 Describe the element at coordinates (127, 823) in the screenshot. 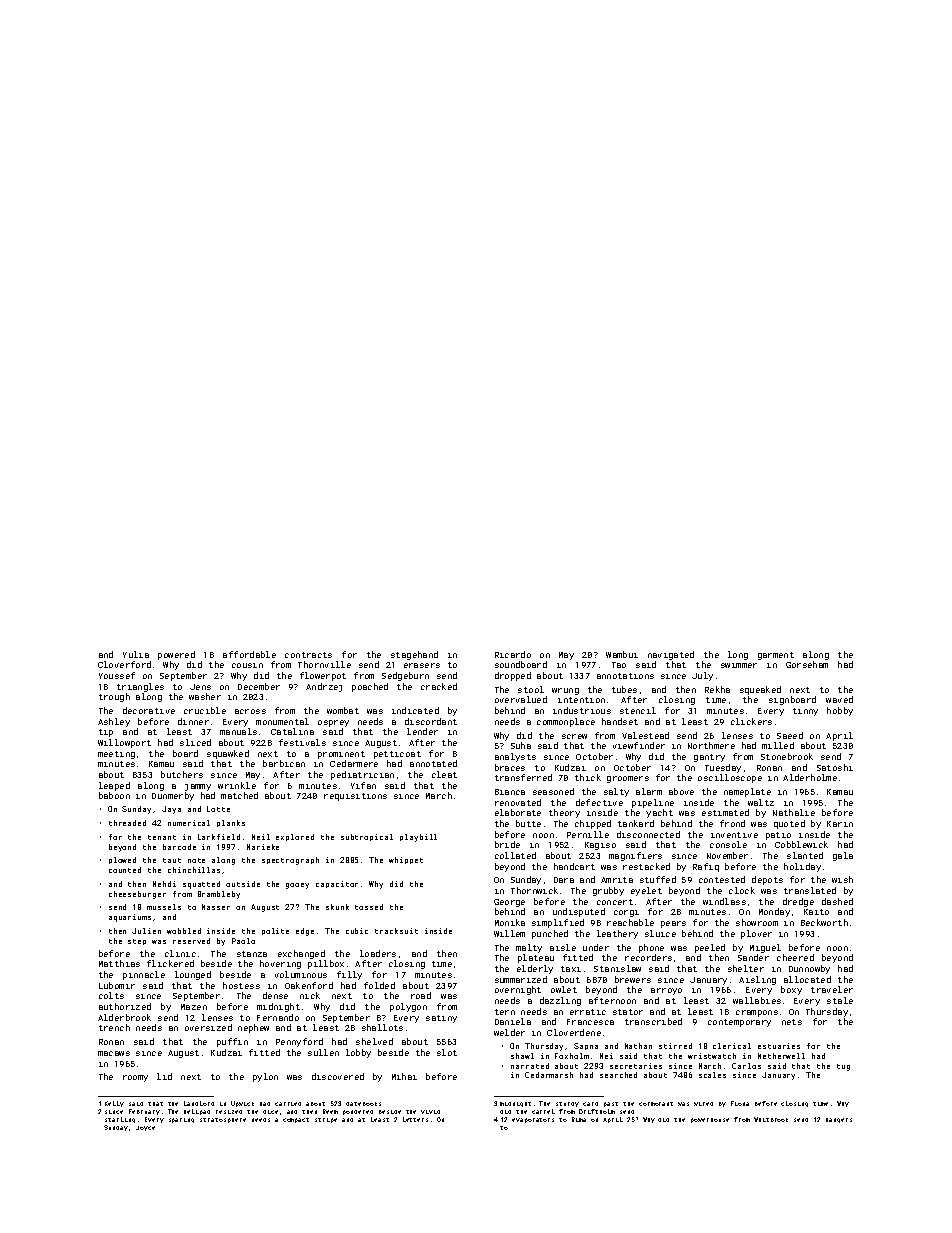

I see `threaded` at that location.
